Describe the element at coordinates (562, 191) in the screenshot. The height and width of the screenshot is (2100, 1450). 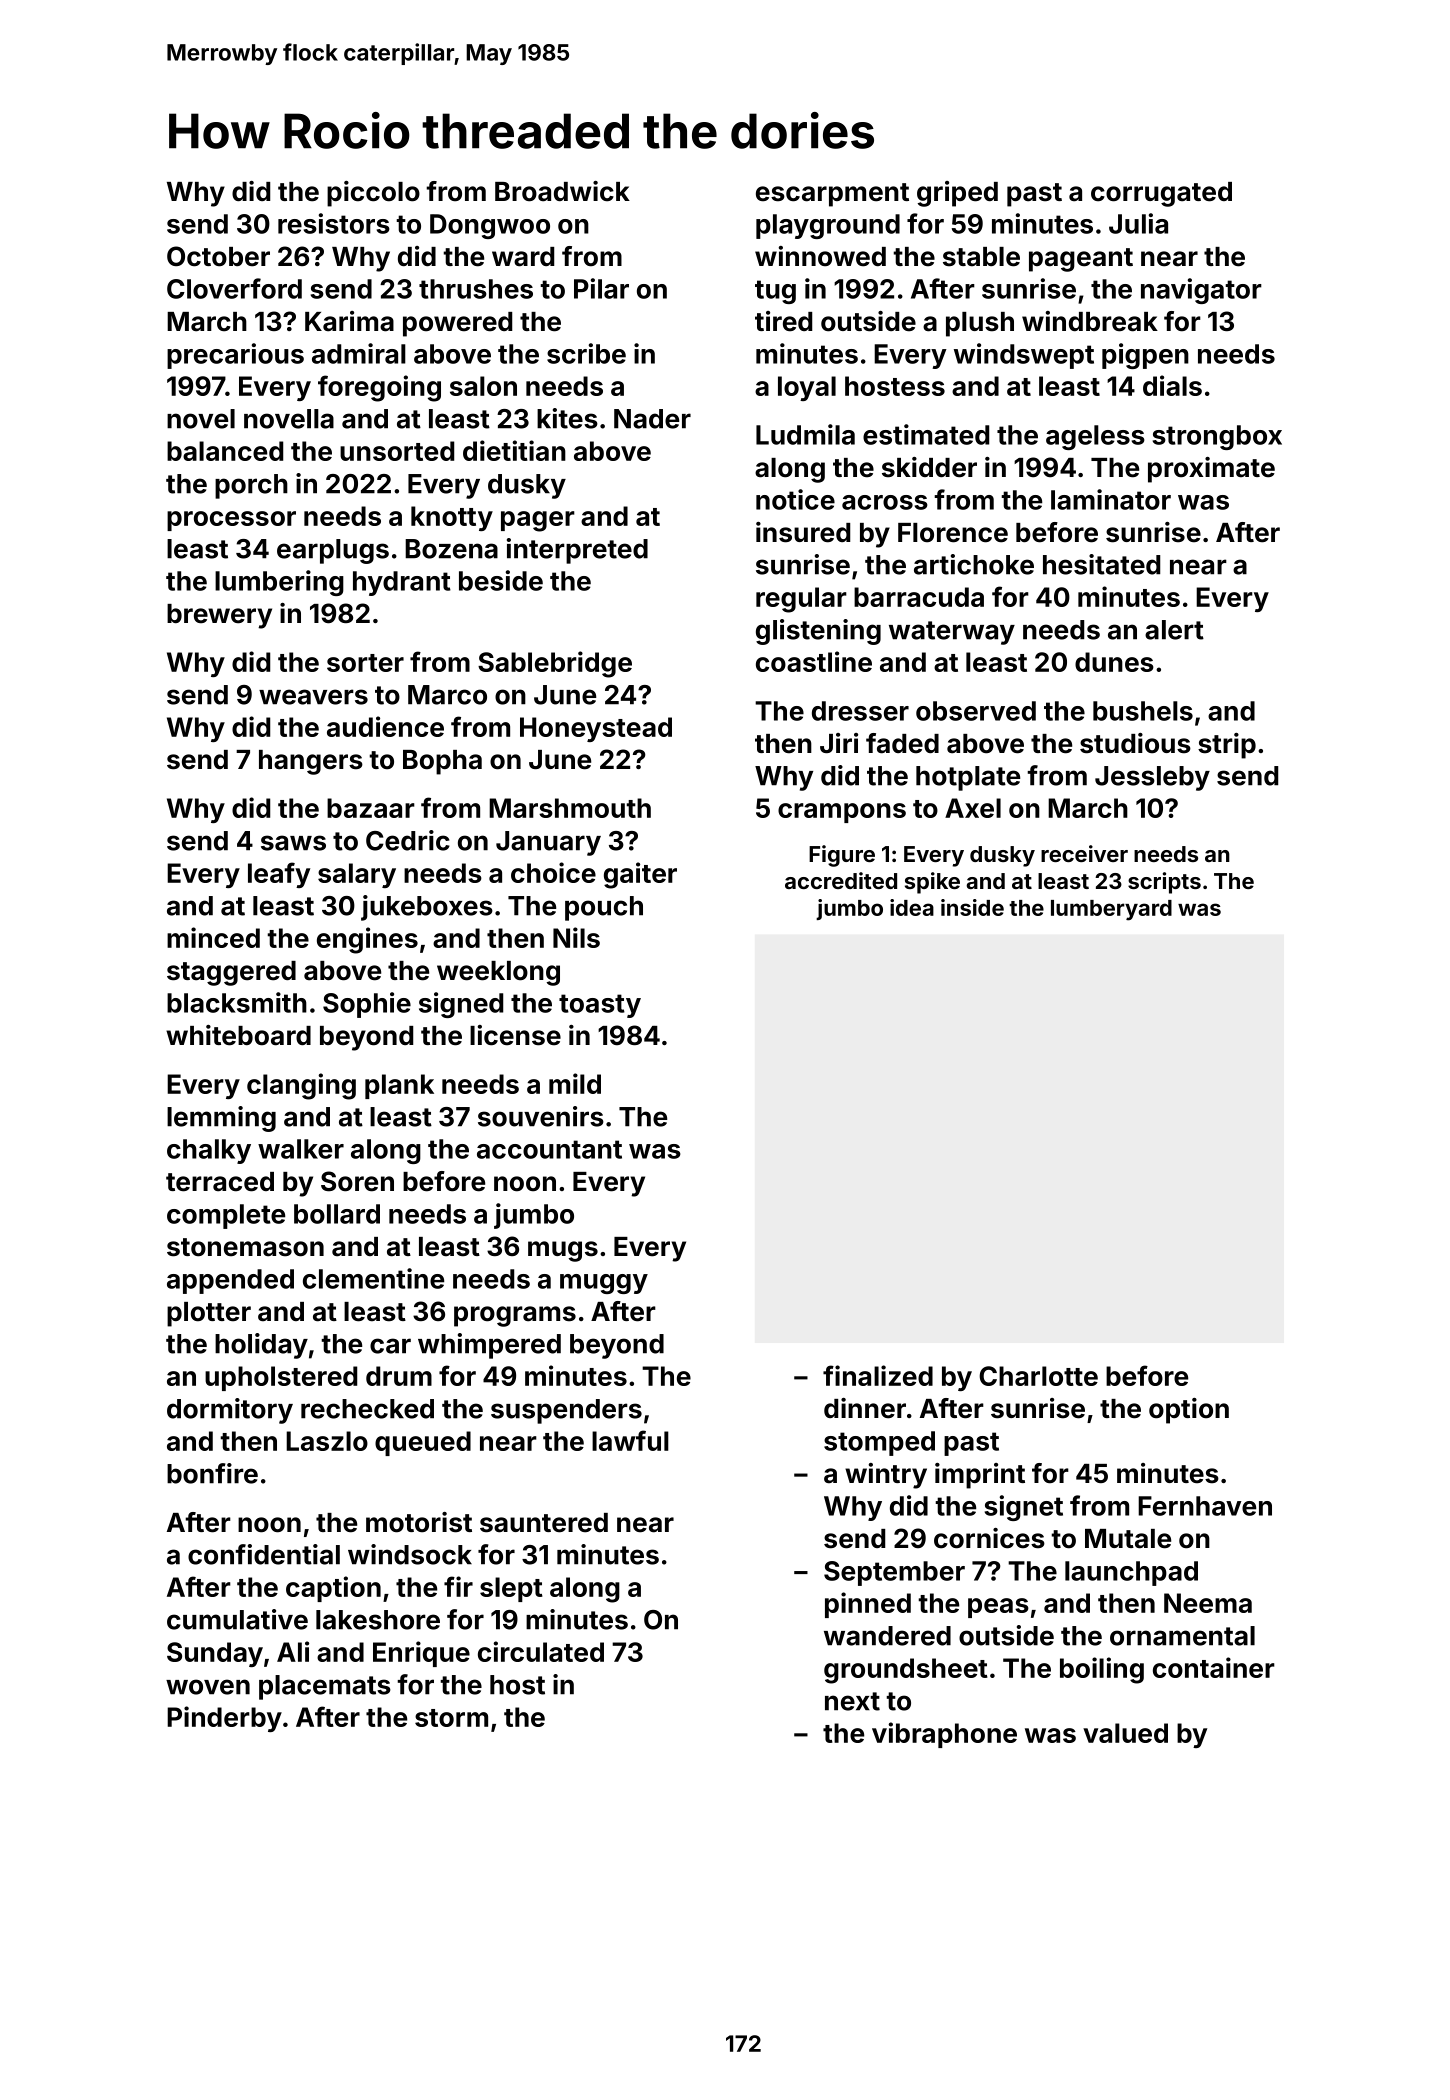
I see `Broadwick` at that location.
